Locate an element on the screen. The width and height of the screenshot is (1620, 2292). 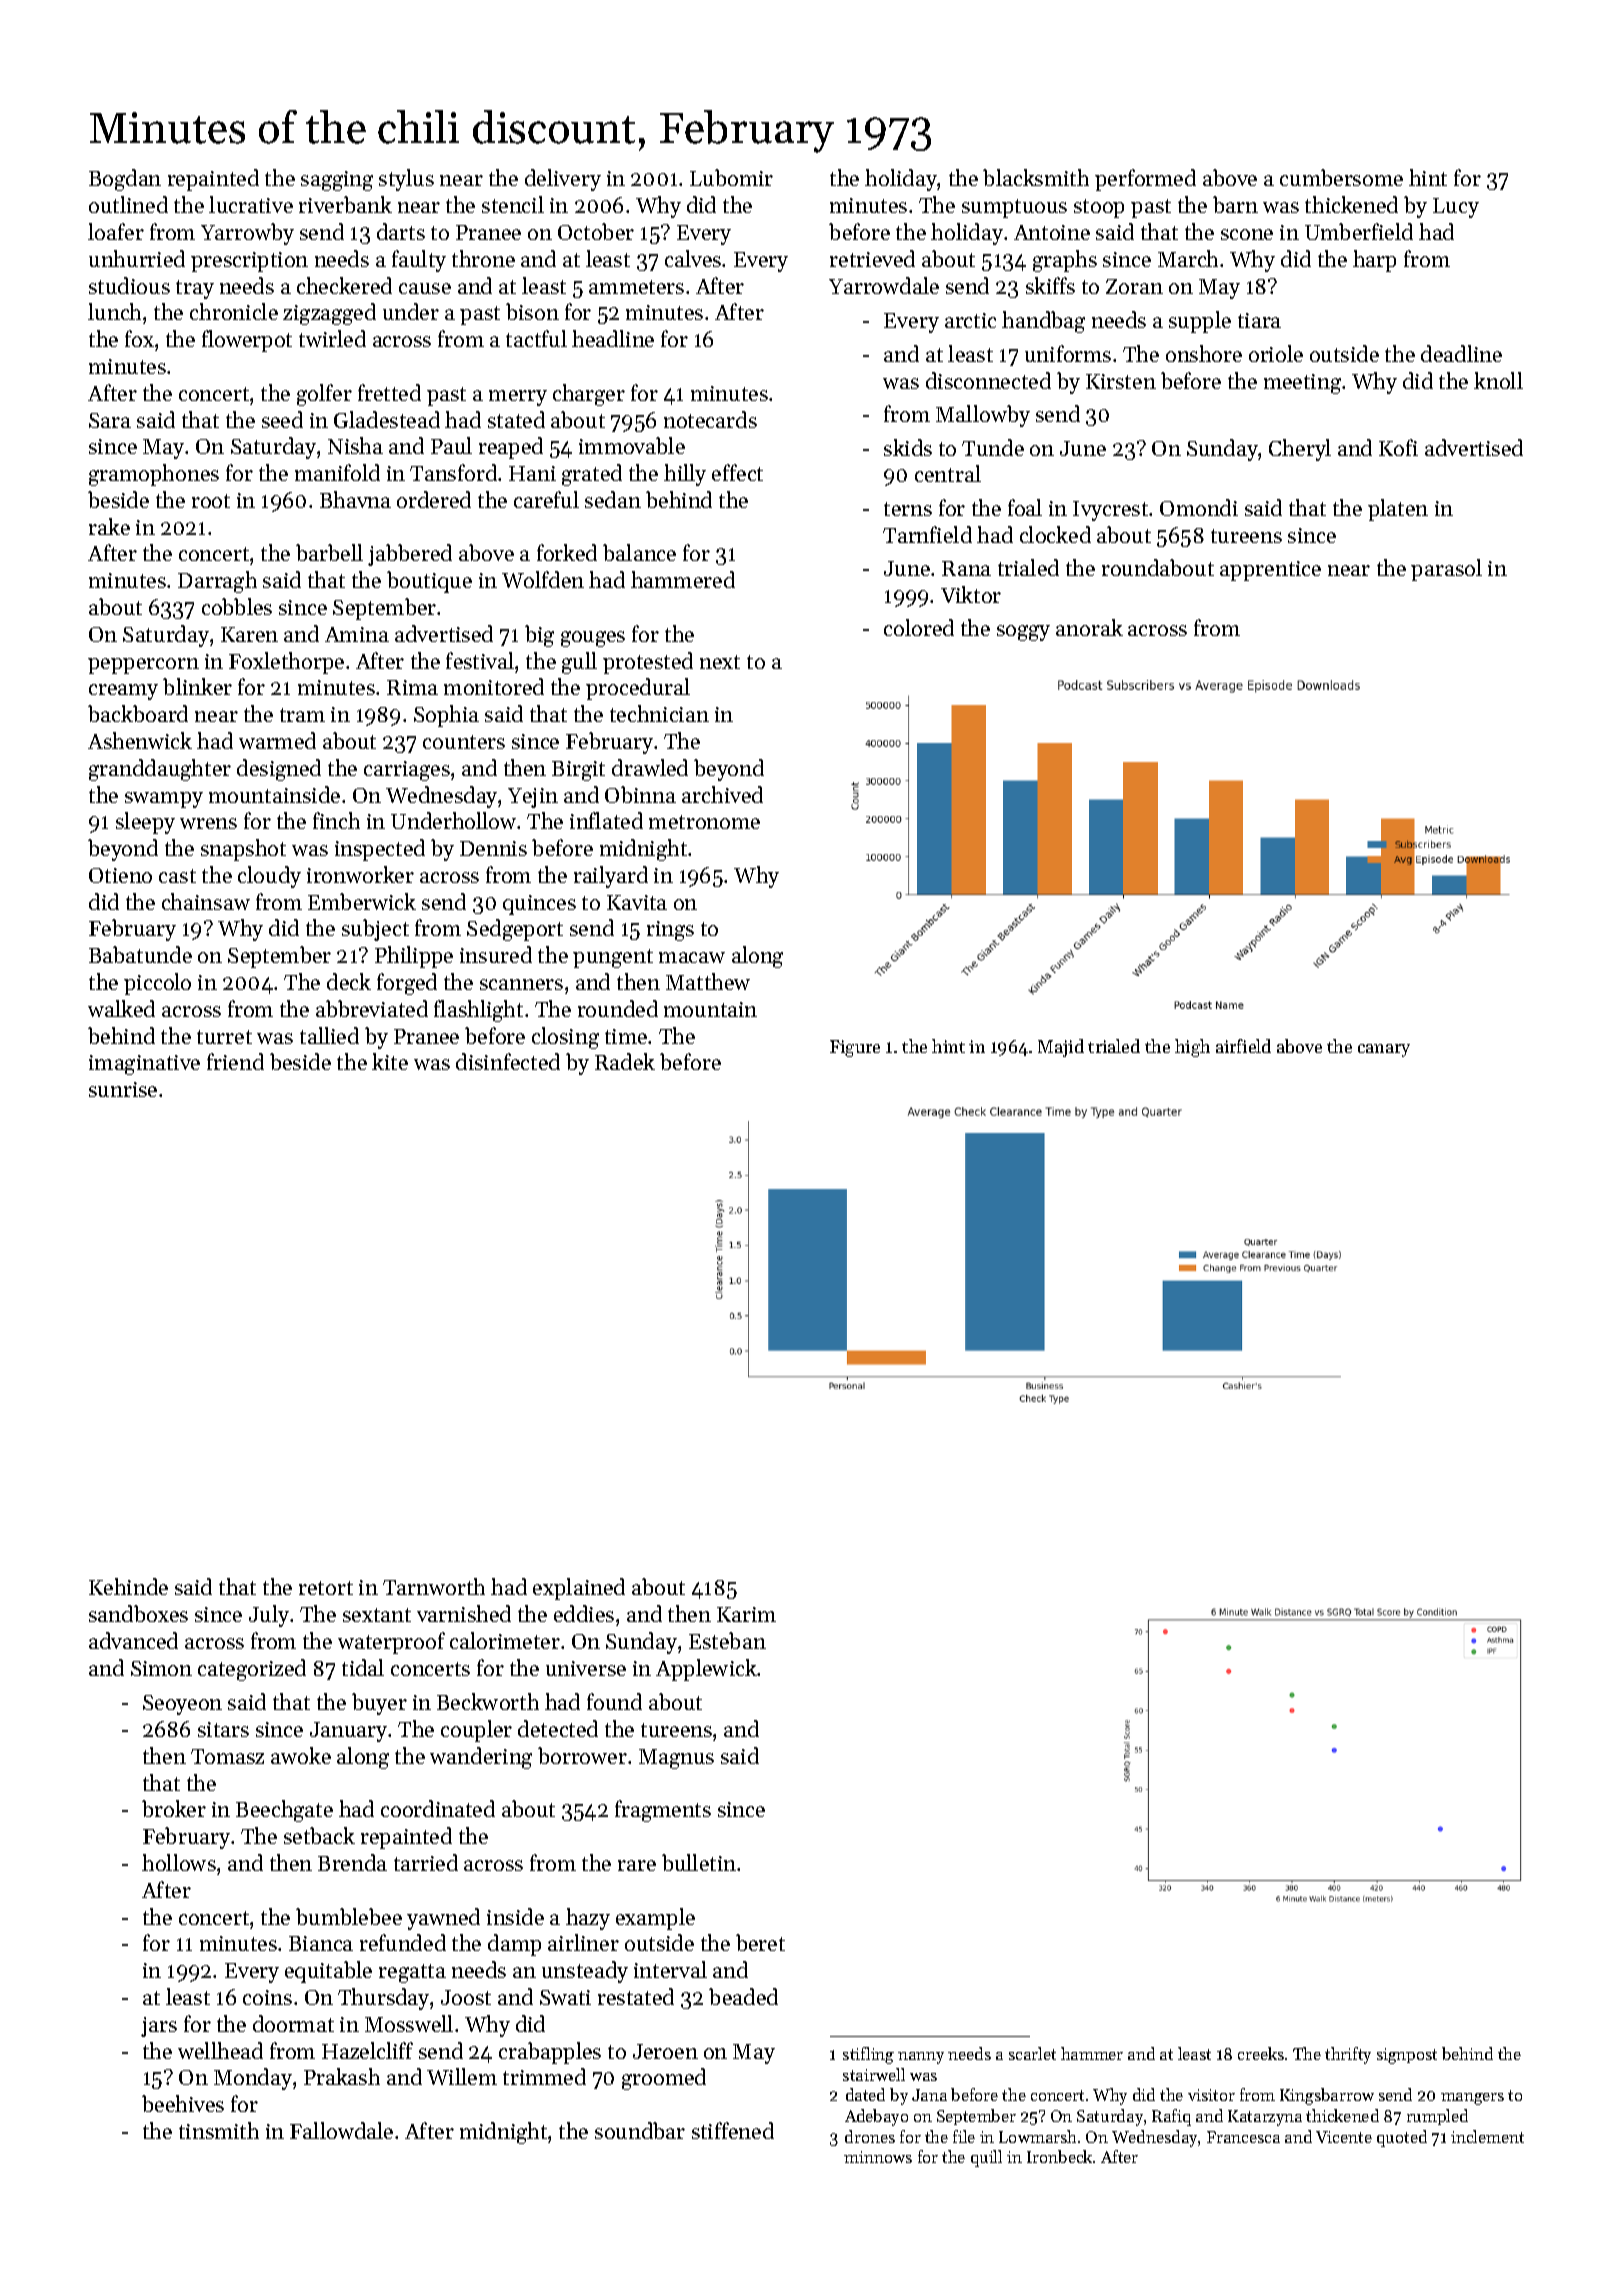
apprentice is located at coordinates (1270, 571).
